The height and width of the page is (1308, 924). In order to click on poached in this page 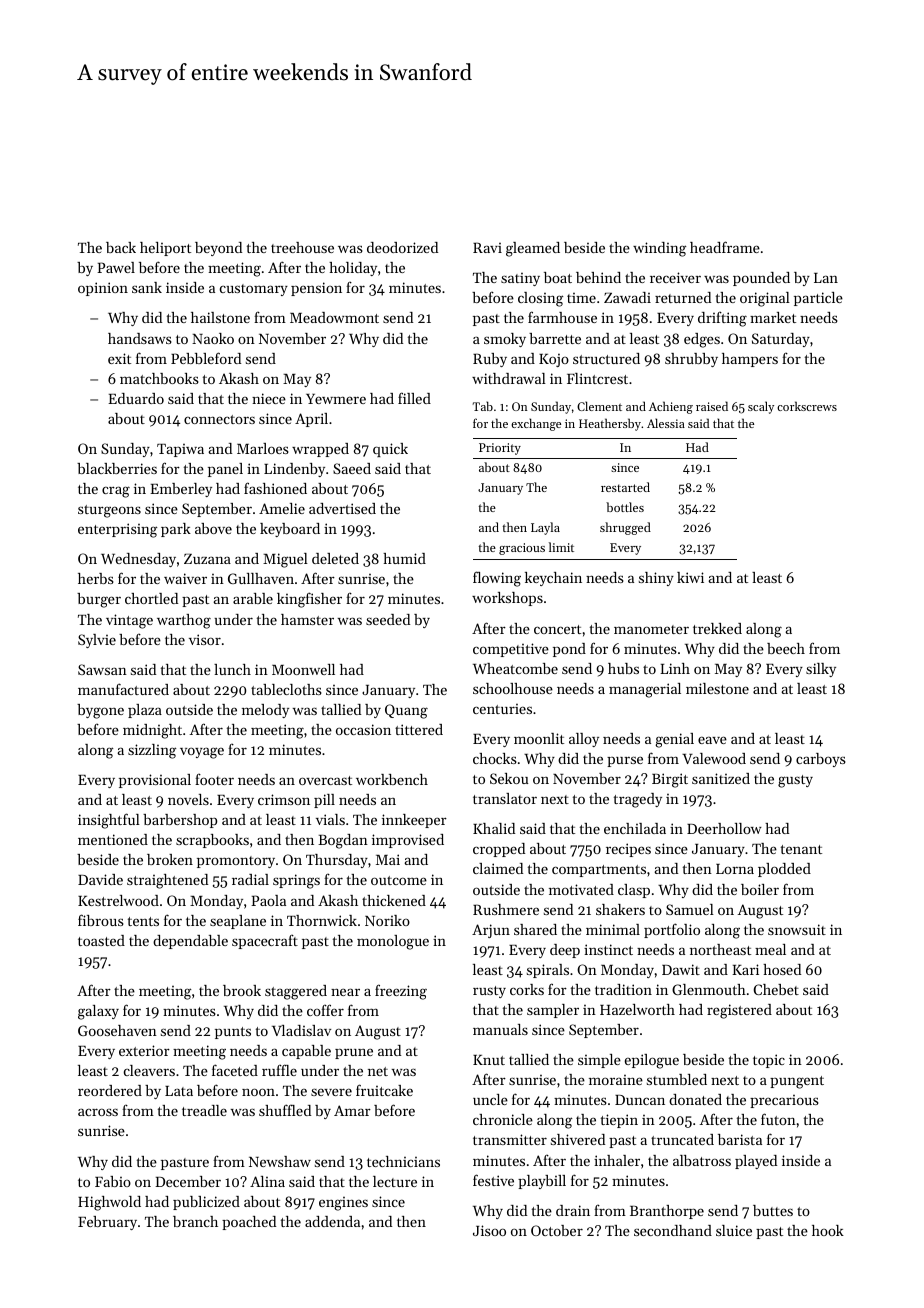, I will do `click(249, 1223)`.
